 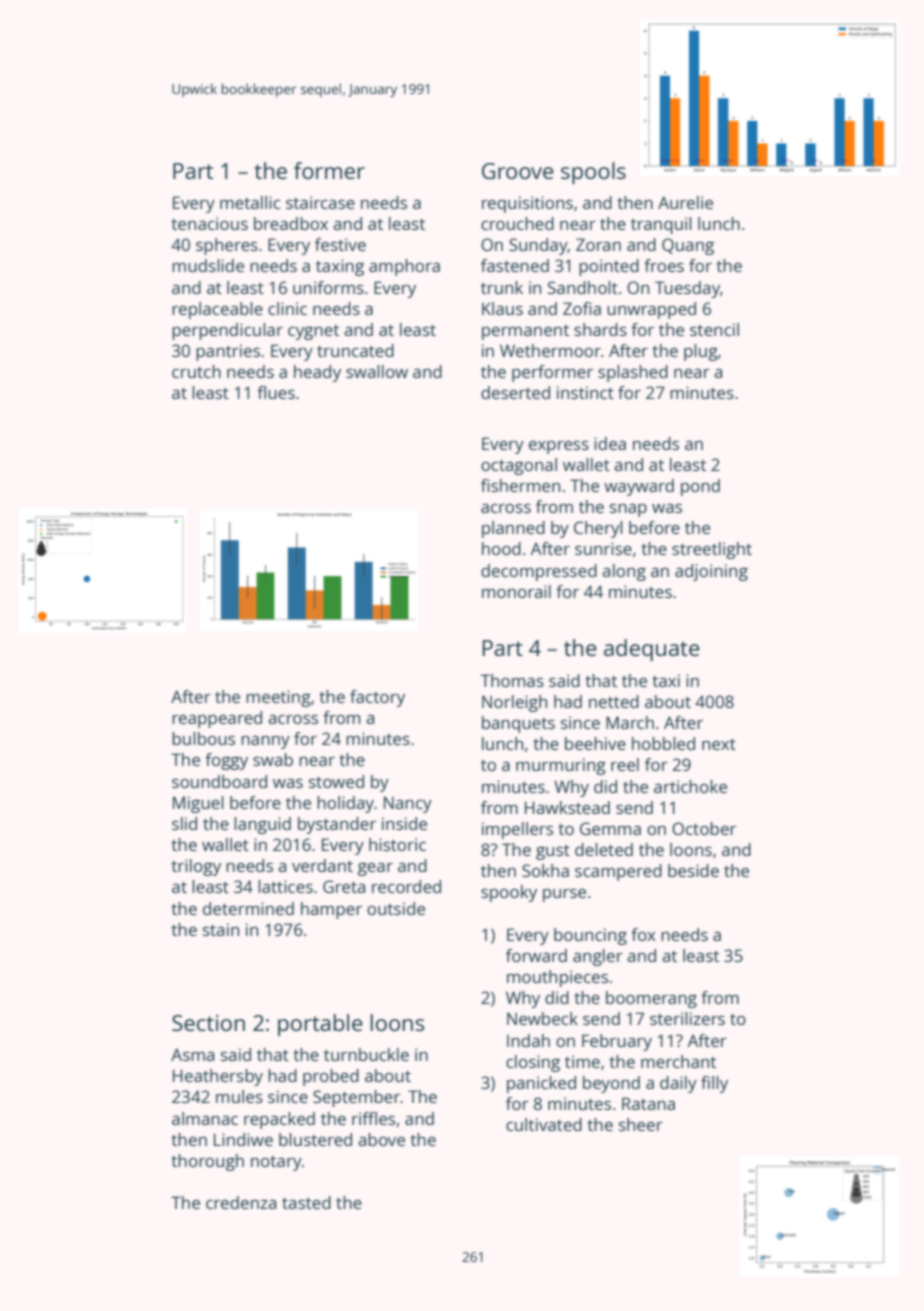 I want to click on meeting, so click(x=278, y=698).
